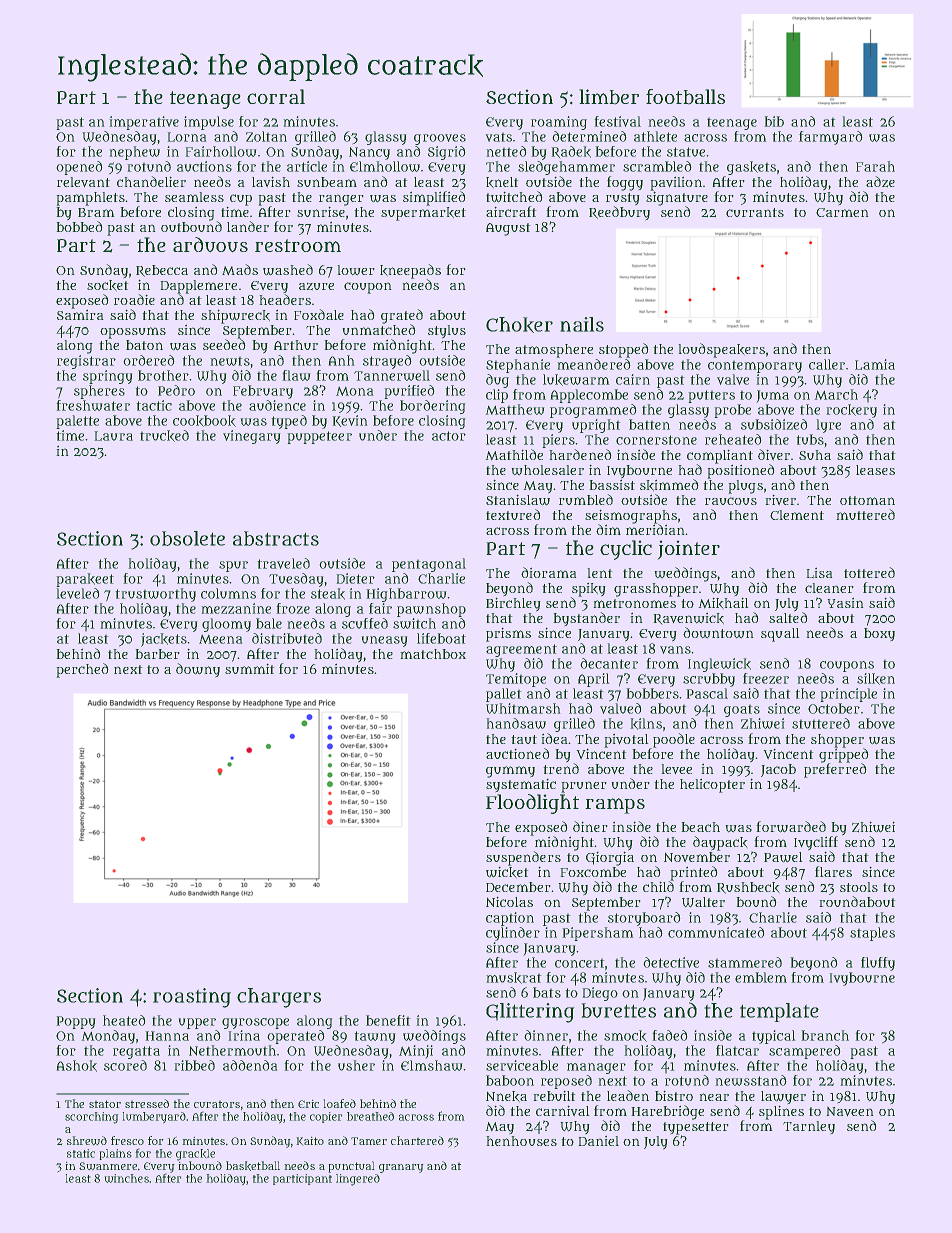  What do you see at coordinates (774, 121) in the screenshot?
I see `bib` at bounding box center [774, 121].
